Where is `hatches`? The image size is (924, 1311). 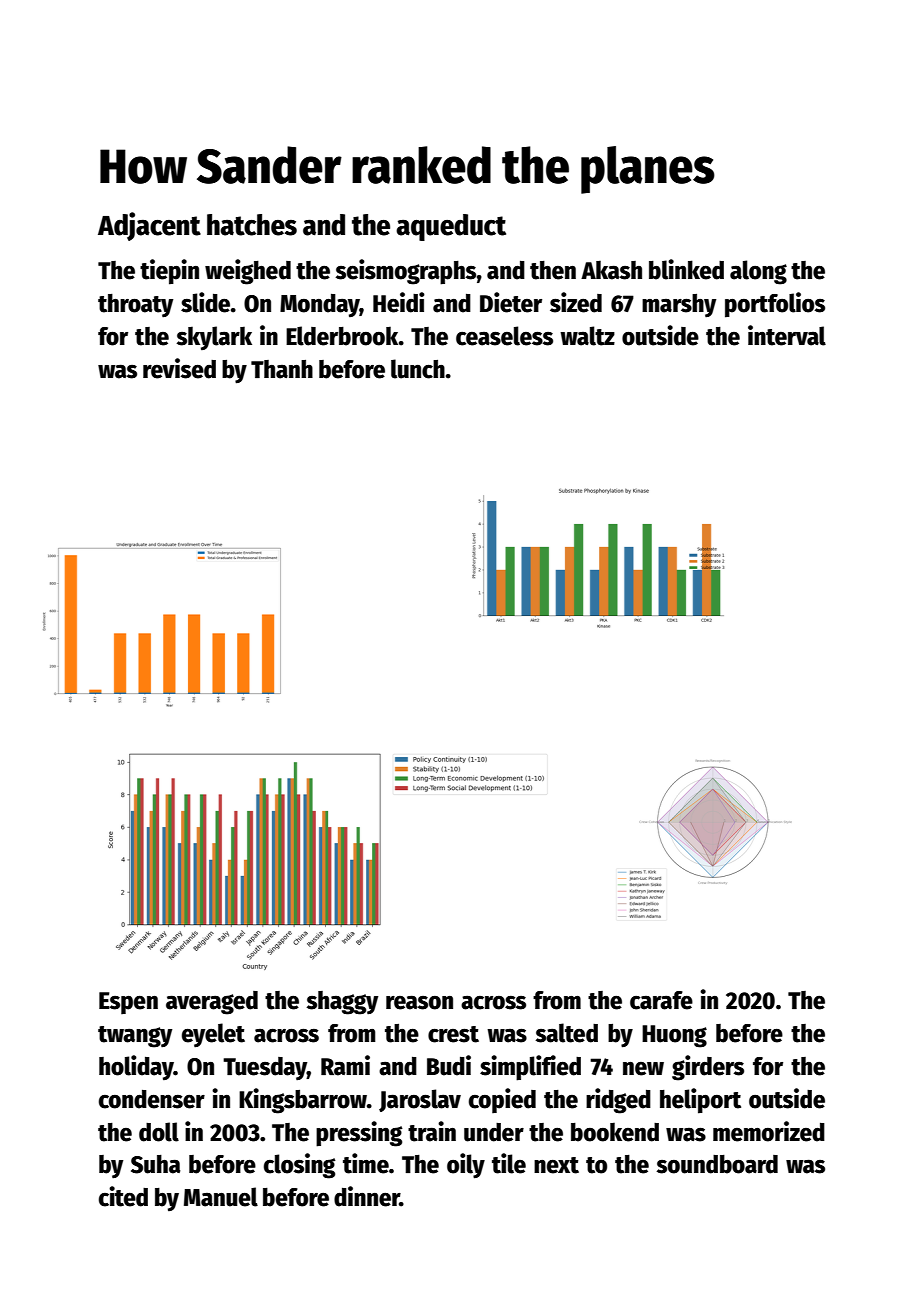
hatches is located at coordinates (252, 225).
